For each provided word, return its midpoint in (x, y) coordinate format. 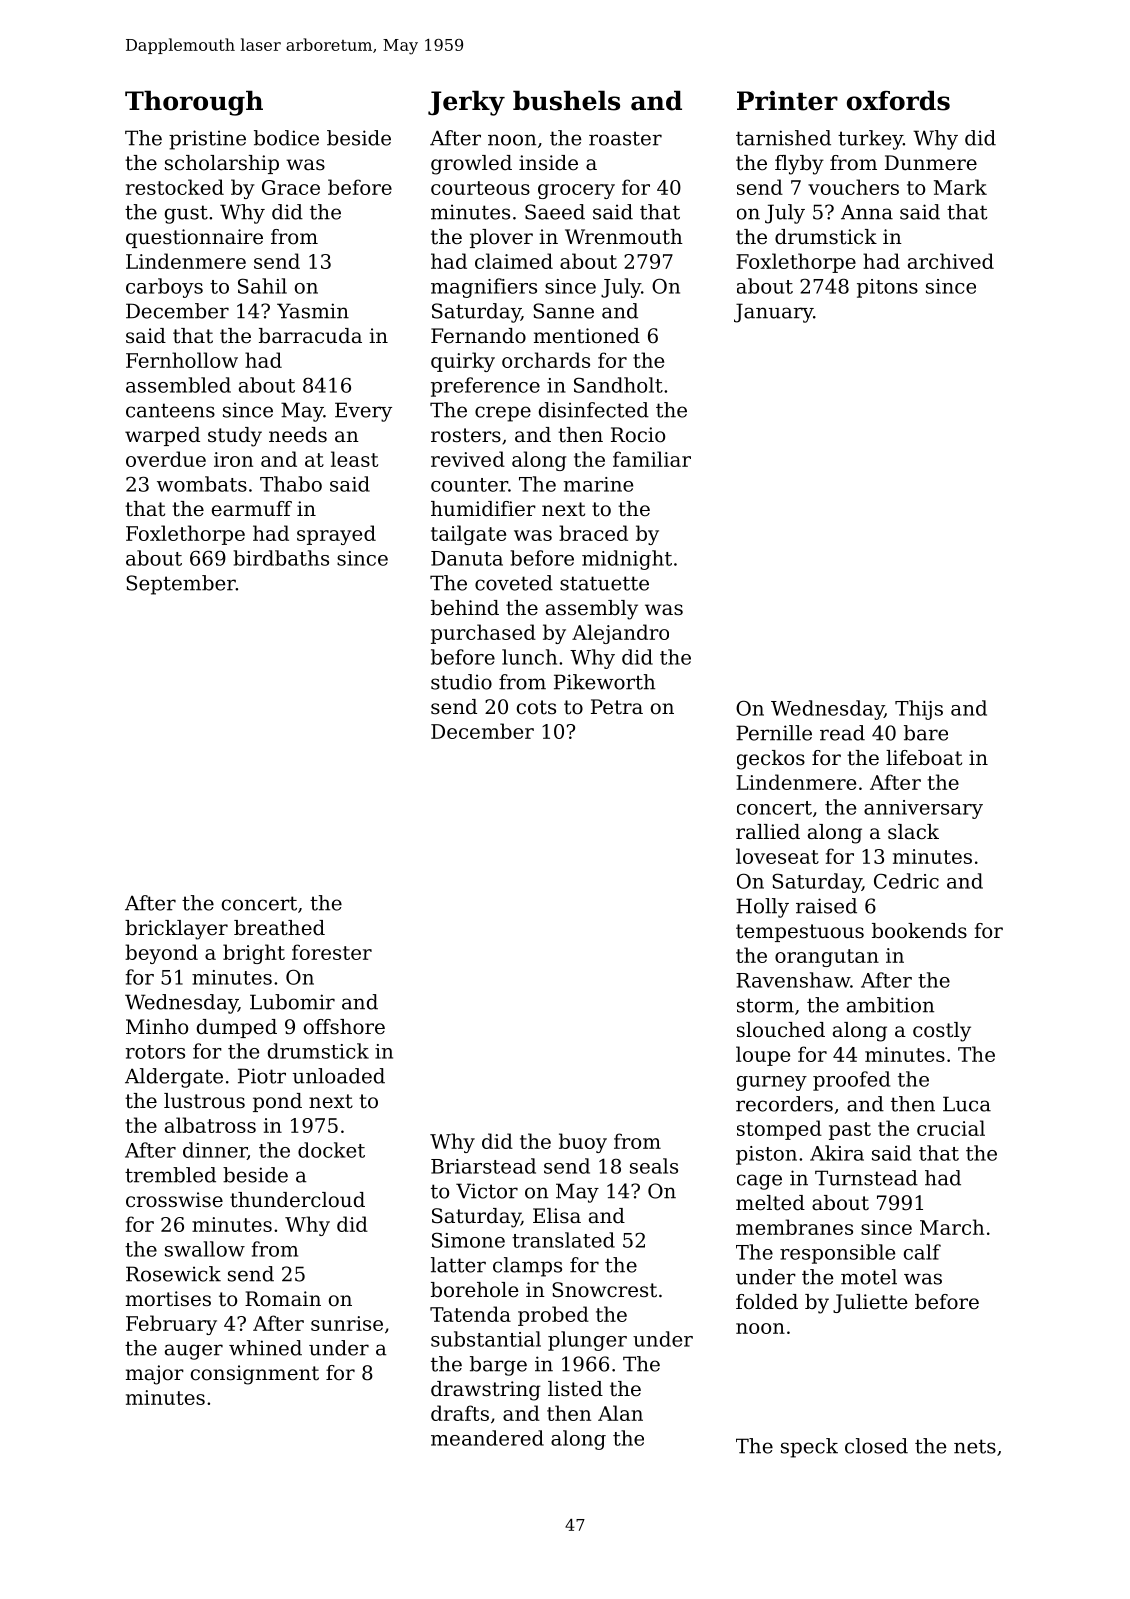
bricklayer (176, 930)
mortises (168, 1299)
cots (536, 707)
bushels (566, 100)
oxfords (898, 100)
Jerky (466, 103)
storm (765, 1005)
